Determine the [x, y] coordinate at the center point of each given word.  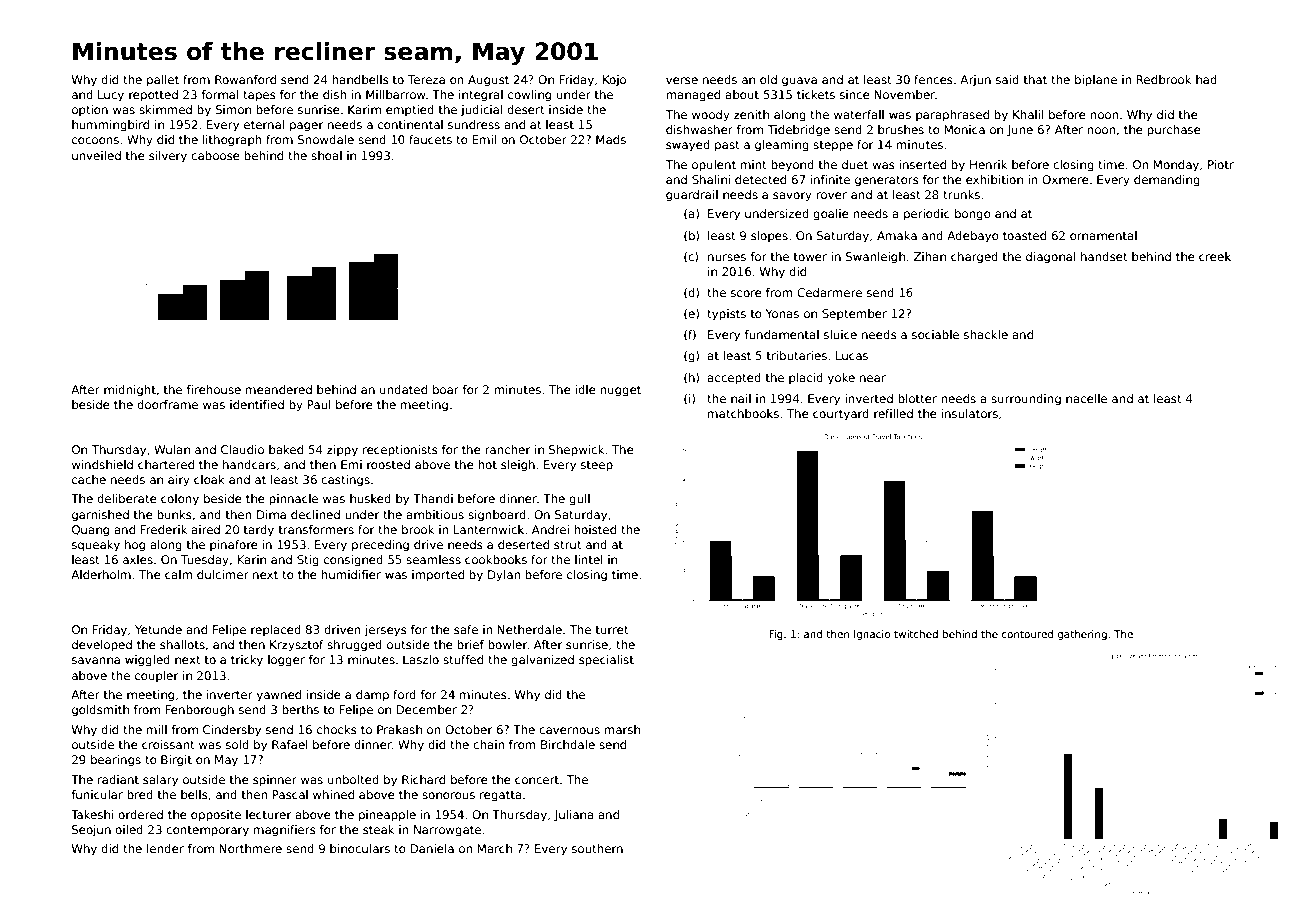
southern [597, 848]
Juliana [574, 816]
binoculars [360, 848]
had [1206, 79]
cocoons [95, 140]
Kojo [614, 81]
